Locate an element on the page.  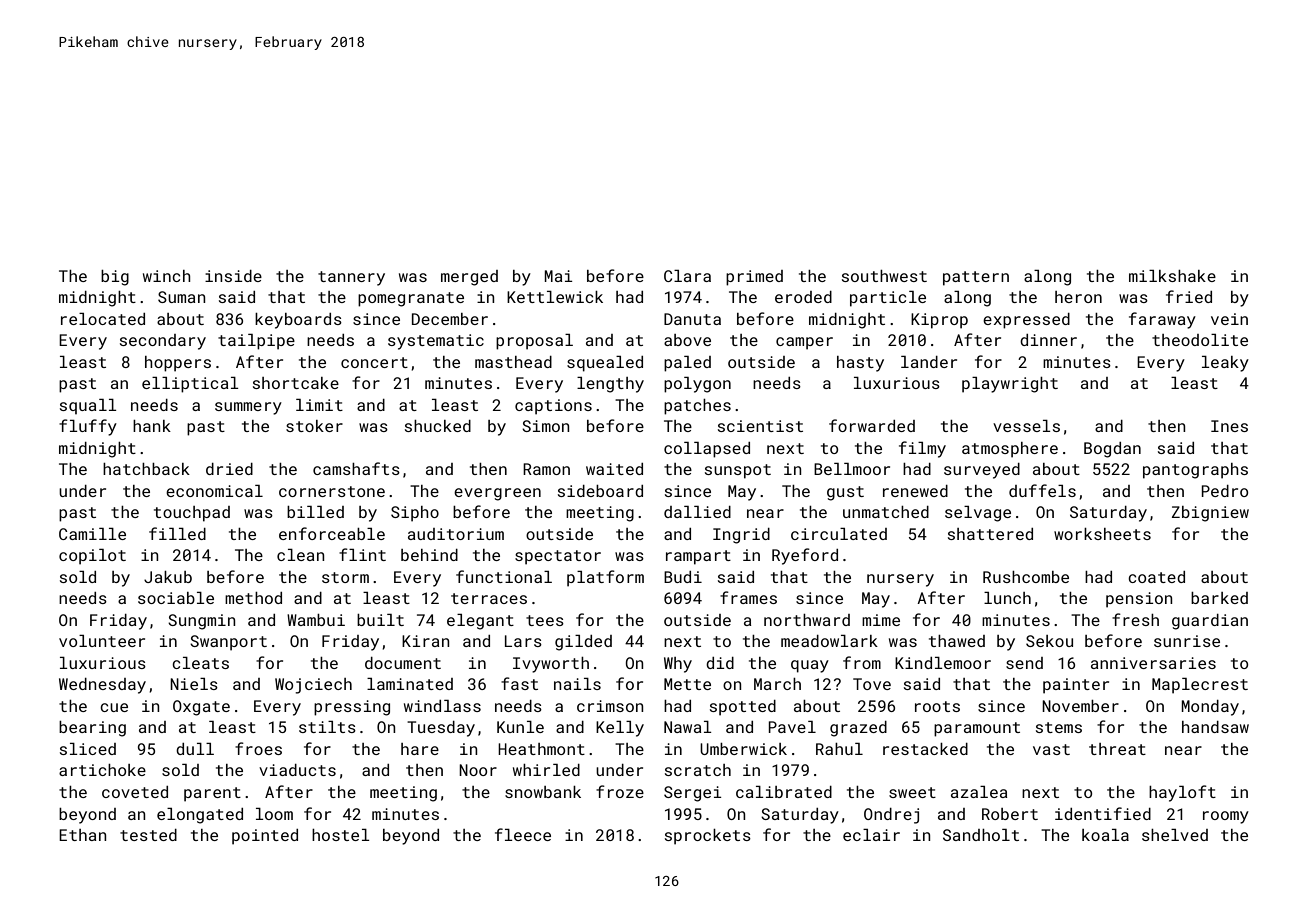
winch is located at coordinates (167, 276).
